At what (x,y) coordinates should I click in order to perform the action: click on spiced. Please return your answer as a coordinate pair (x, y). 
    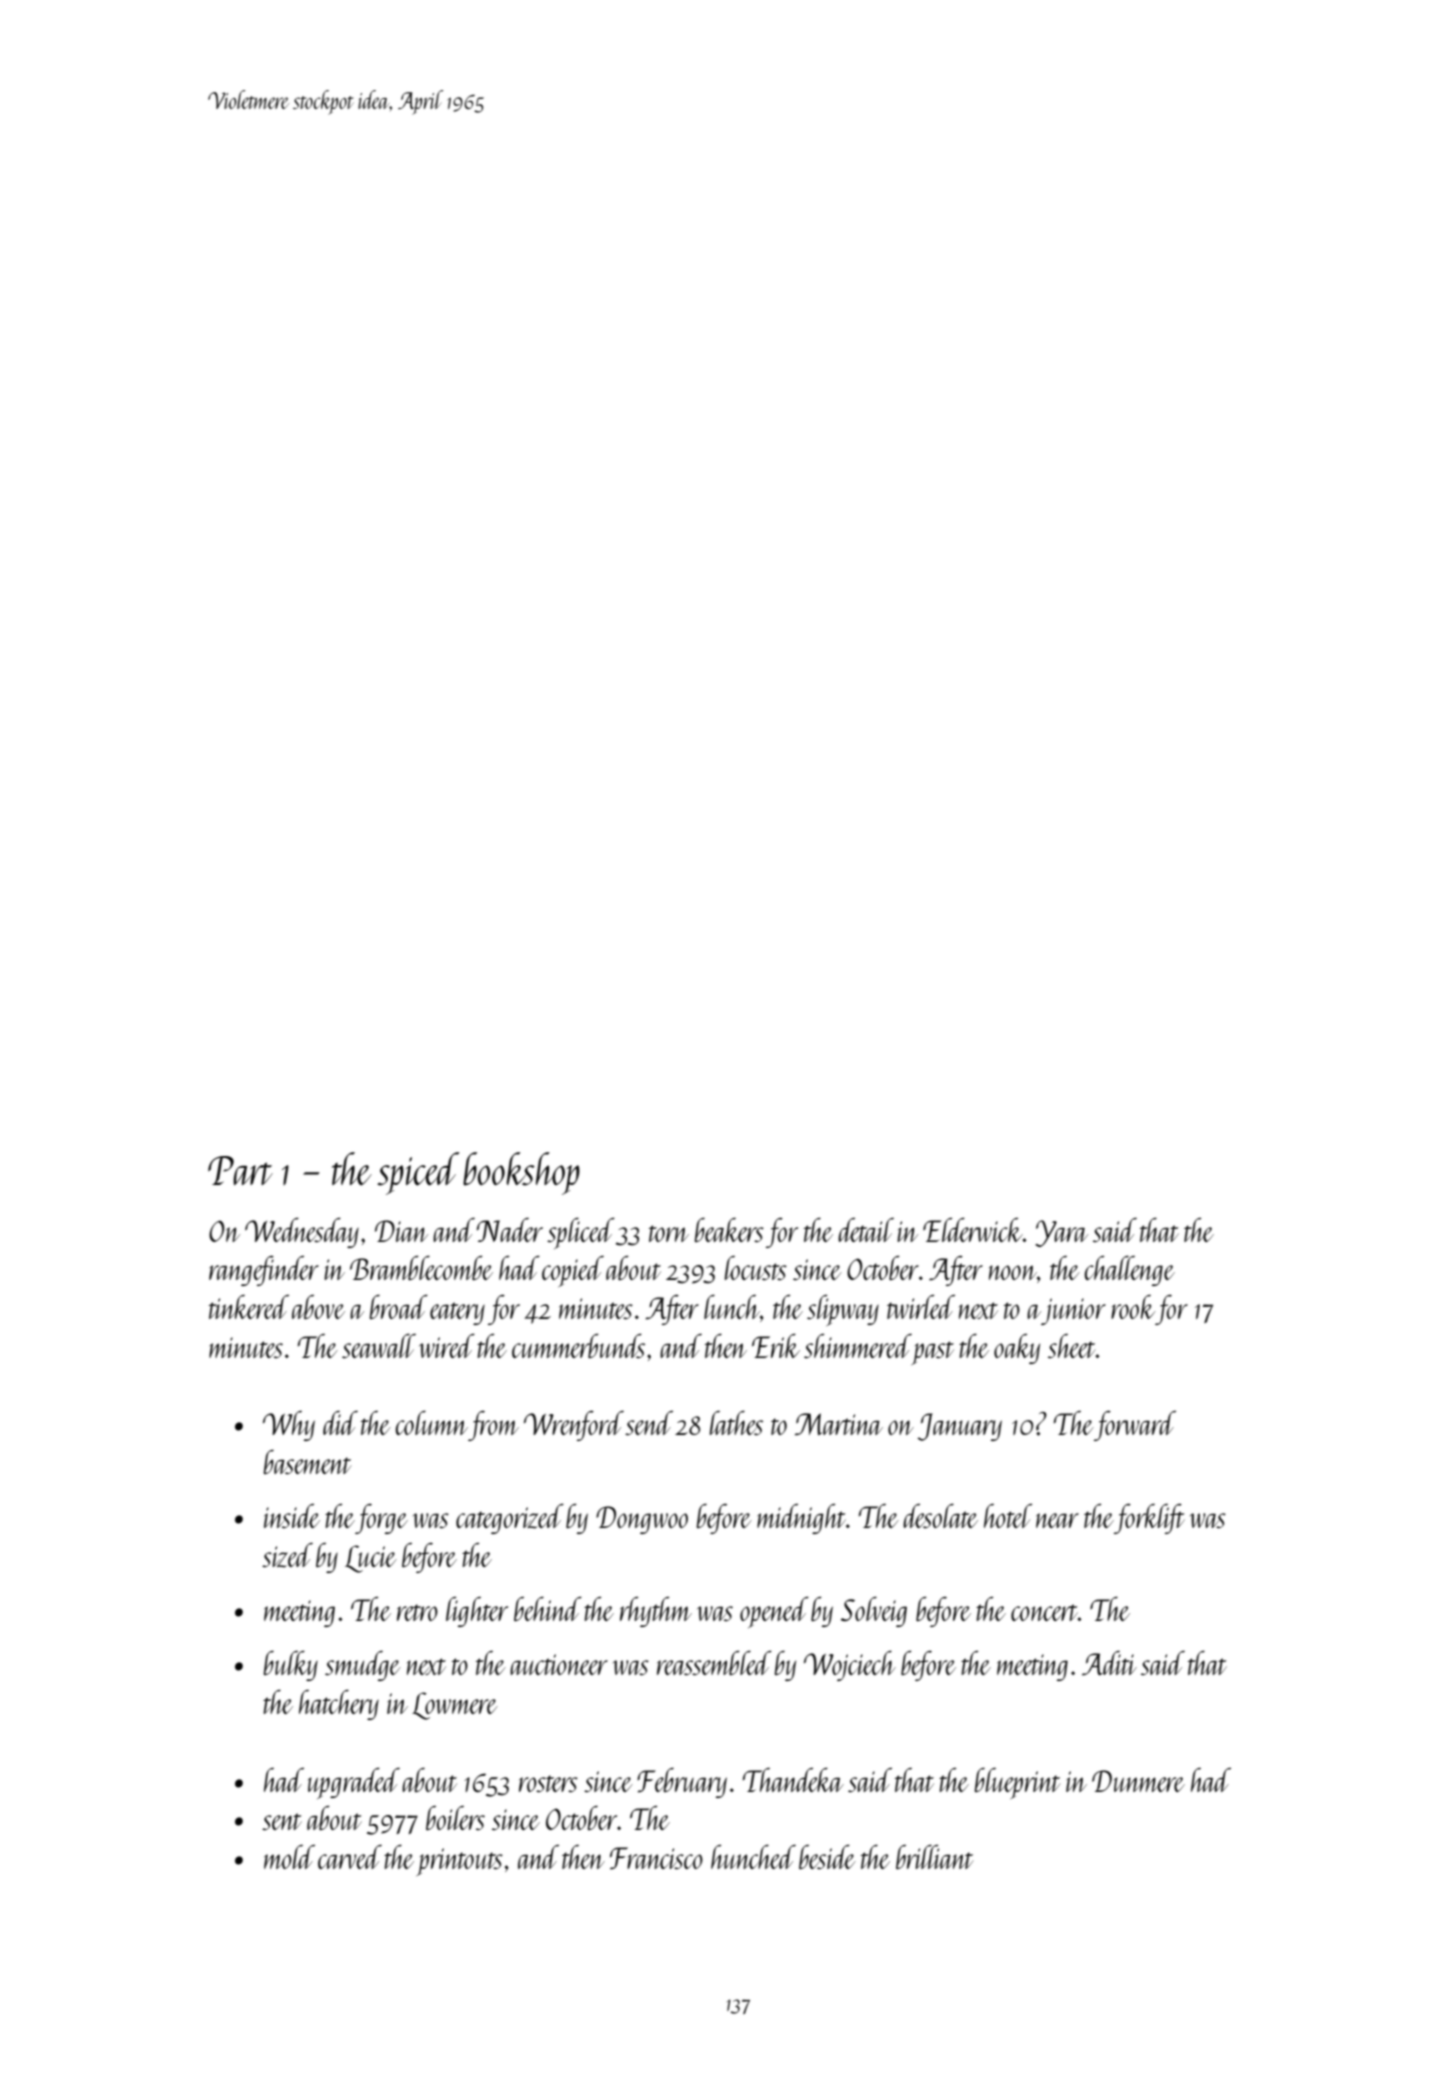
    Looking at the image, I should click on (418, 1173).
